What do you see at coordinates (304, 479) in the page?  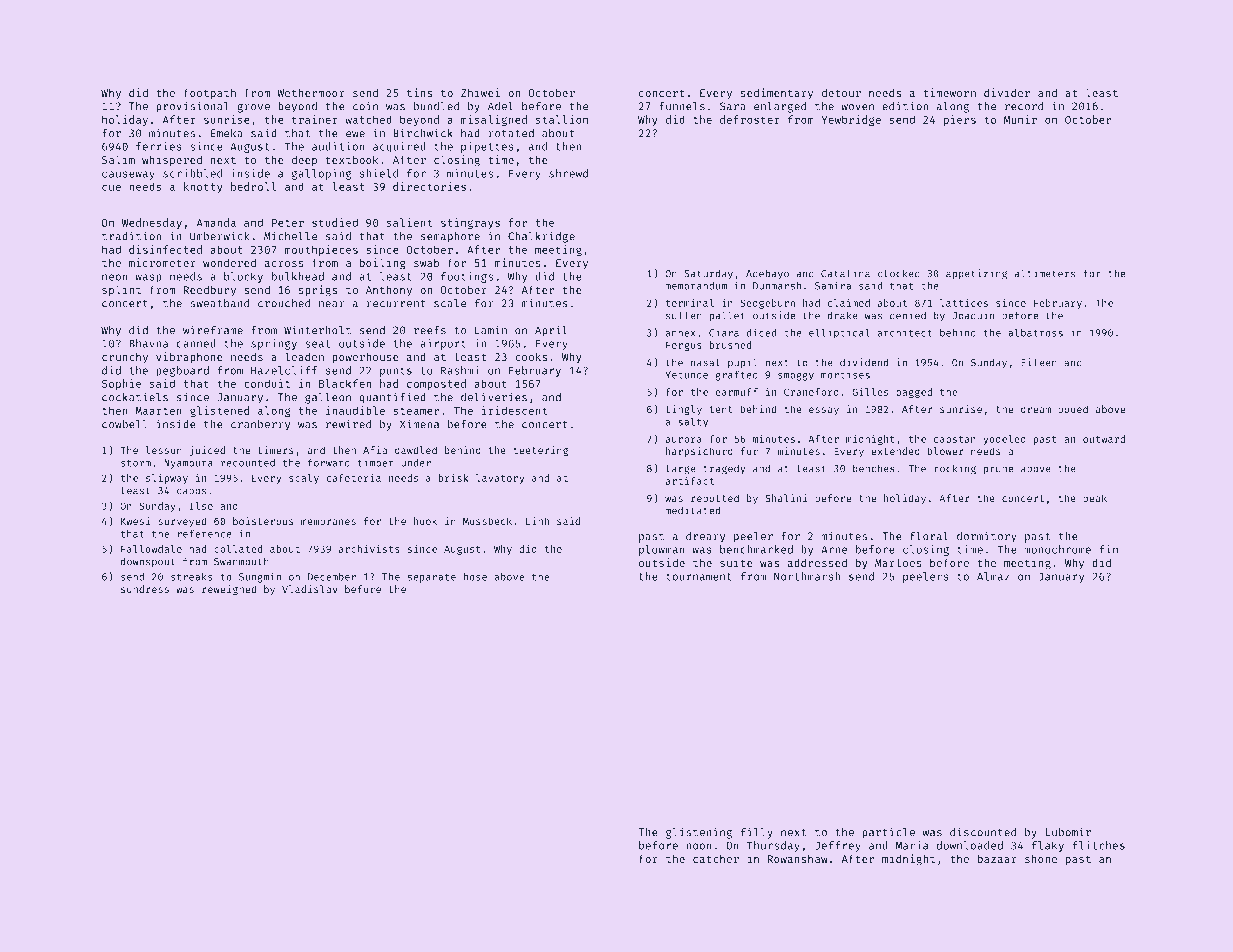 I see `scaly` at bounding box center [304, 479].
